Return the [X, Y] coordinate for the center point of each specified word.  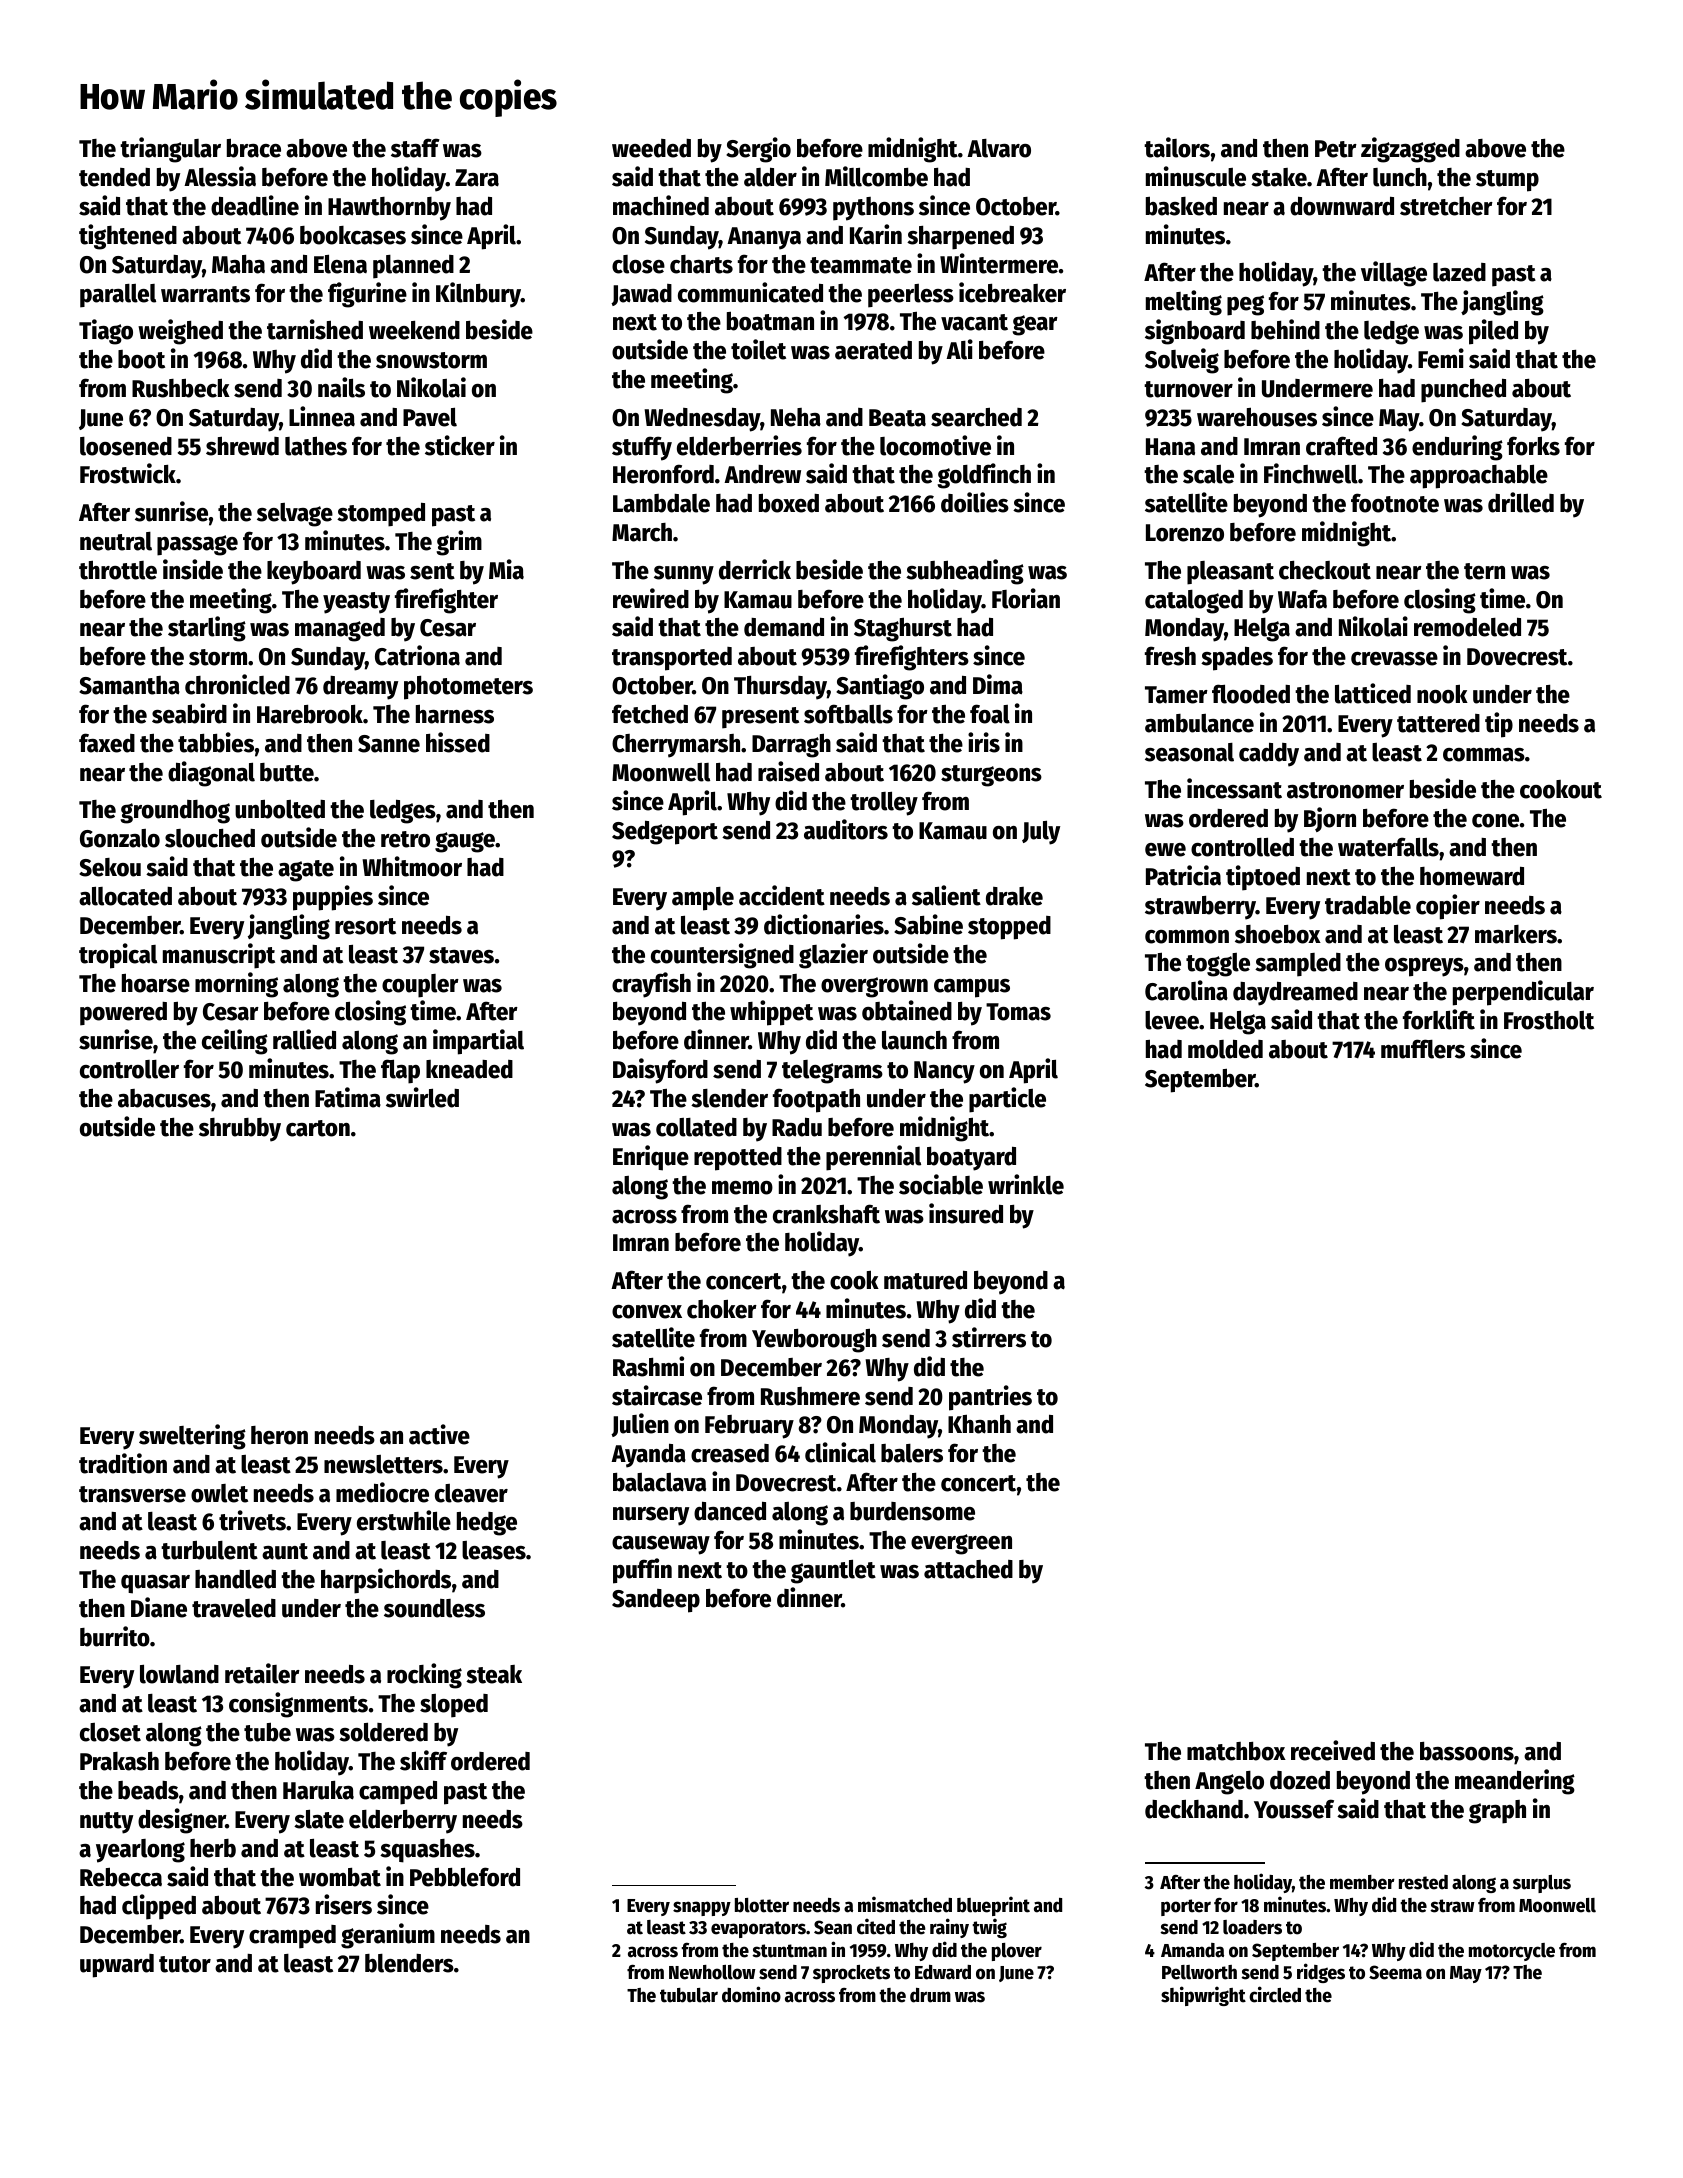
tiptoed [1263, 878]
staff [415, 148]
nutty [106, 1823]
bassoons [1467, 1751]
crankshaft [826, 1214]
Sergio [758, 150]
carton [318, 1128]
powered [123, 1014]
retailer [262, 1673]
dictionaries [824, 924]
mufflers [1423, 1049]
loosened [126, 446]
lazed [1459, 272]
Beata [897, 418]
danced [730, 1511]
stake [1279, 177]
